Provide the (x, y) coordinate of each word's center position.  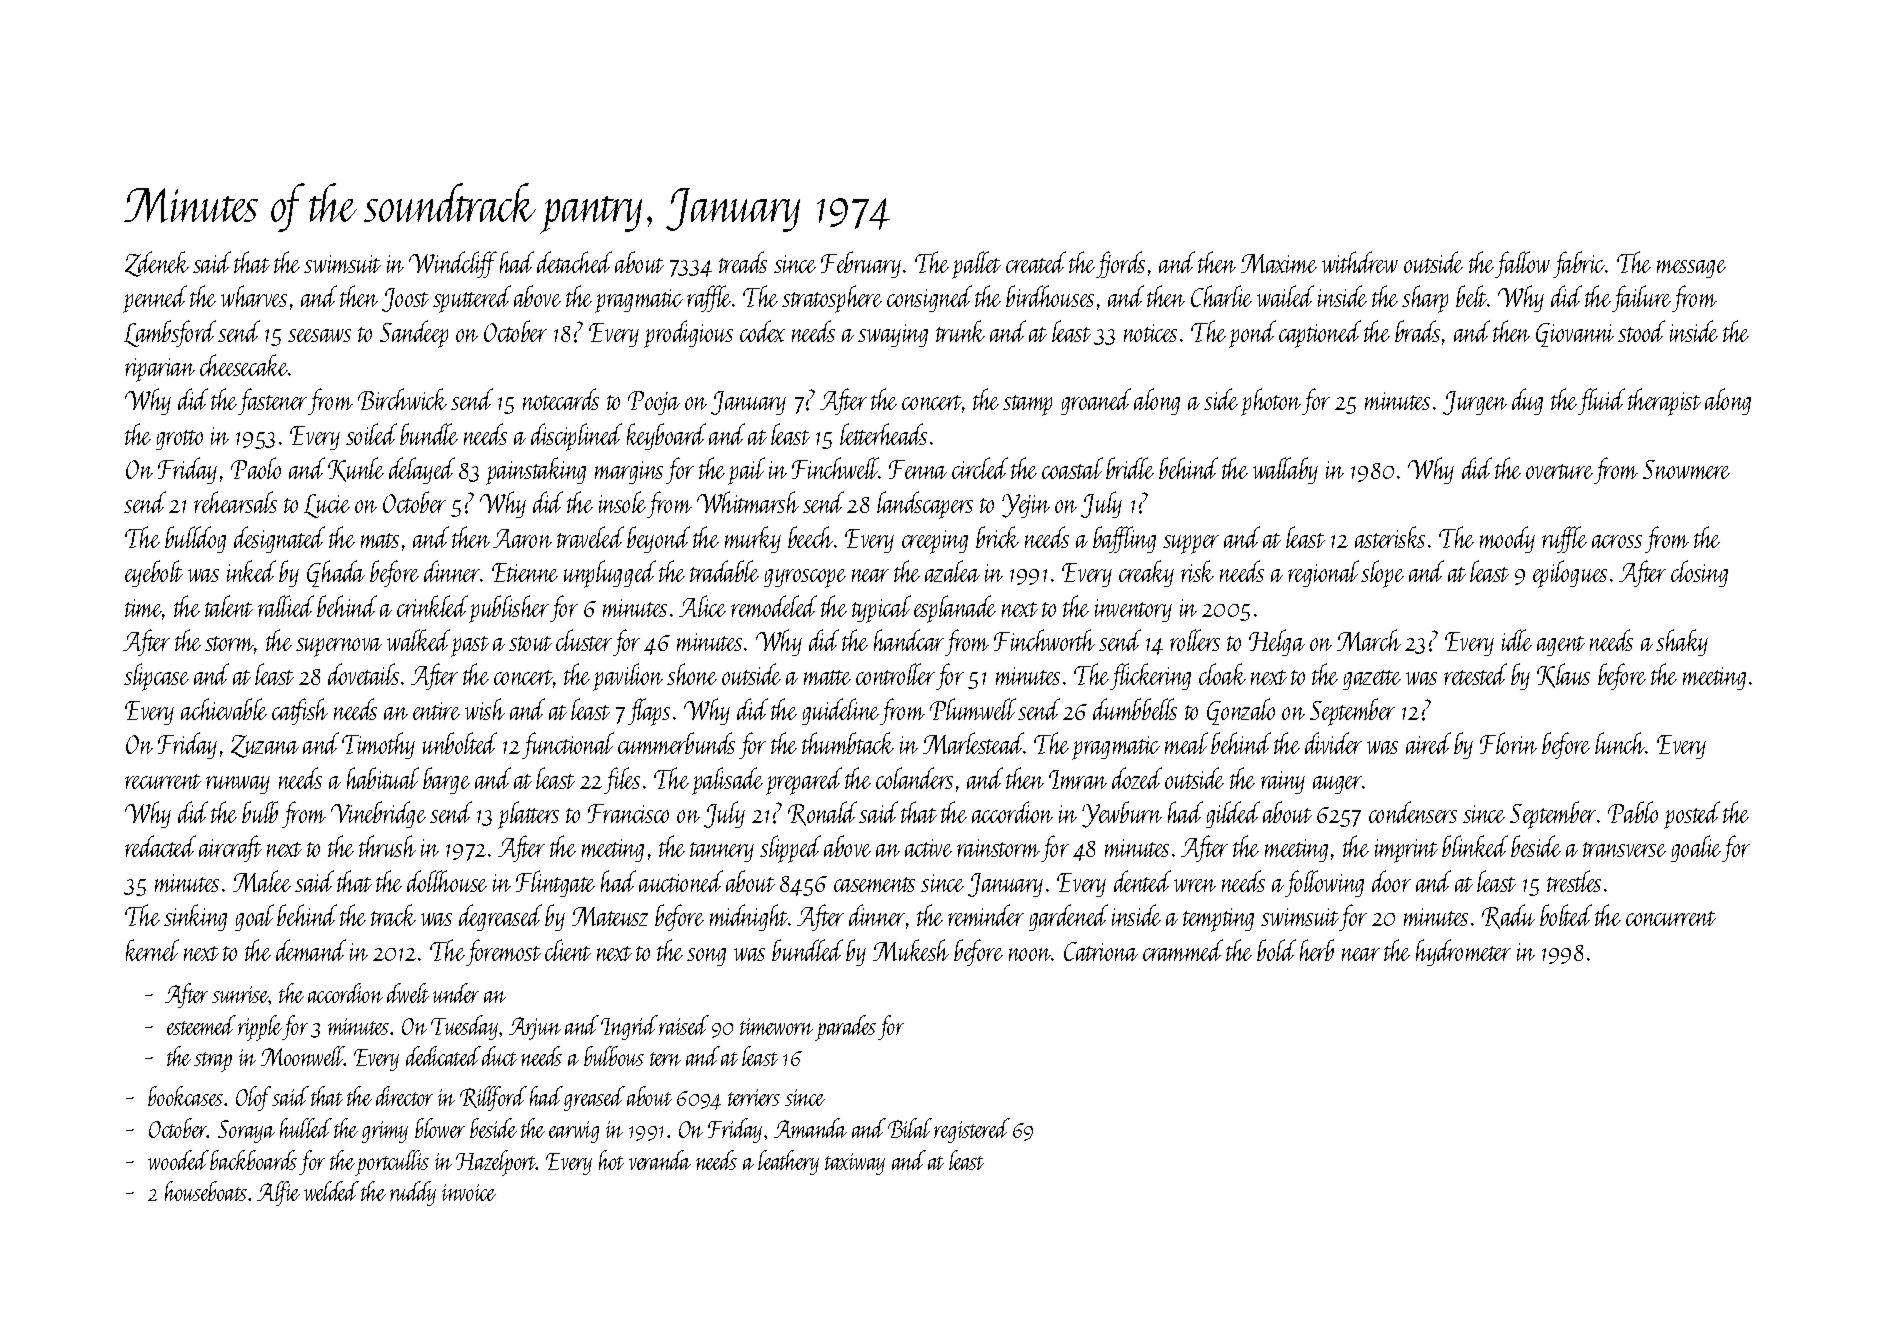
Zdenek (157, 264)
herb (1317, 950)
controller (895, 674)
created (1036, 262)
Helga (1277, 642)
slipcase (156, 677)
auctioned (681, 881)
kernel (152, 950)
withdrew (1360, 262)
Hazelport (496, 1163)
